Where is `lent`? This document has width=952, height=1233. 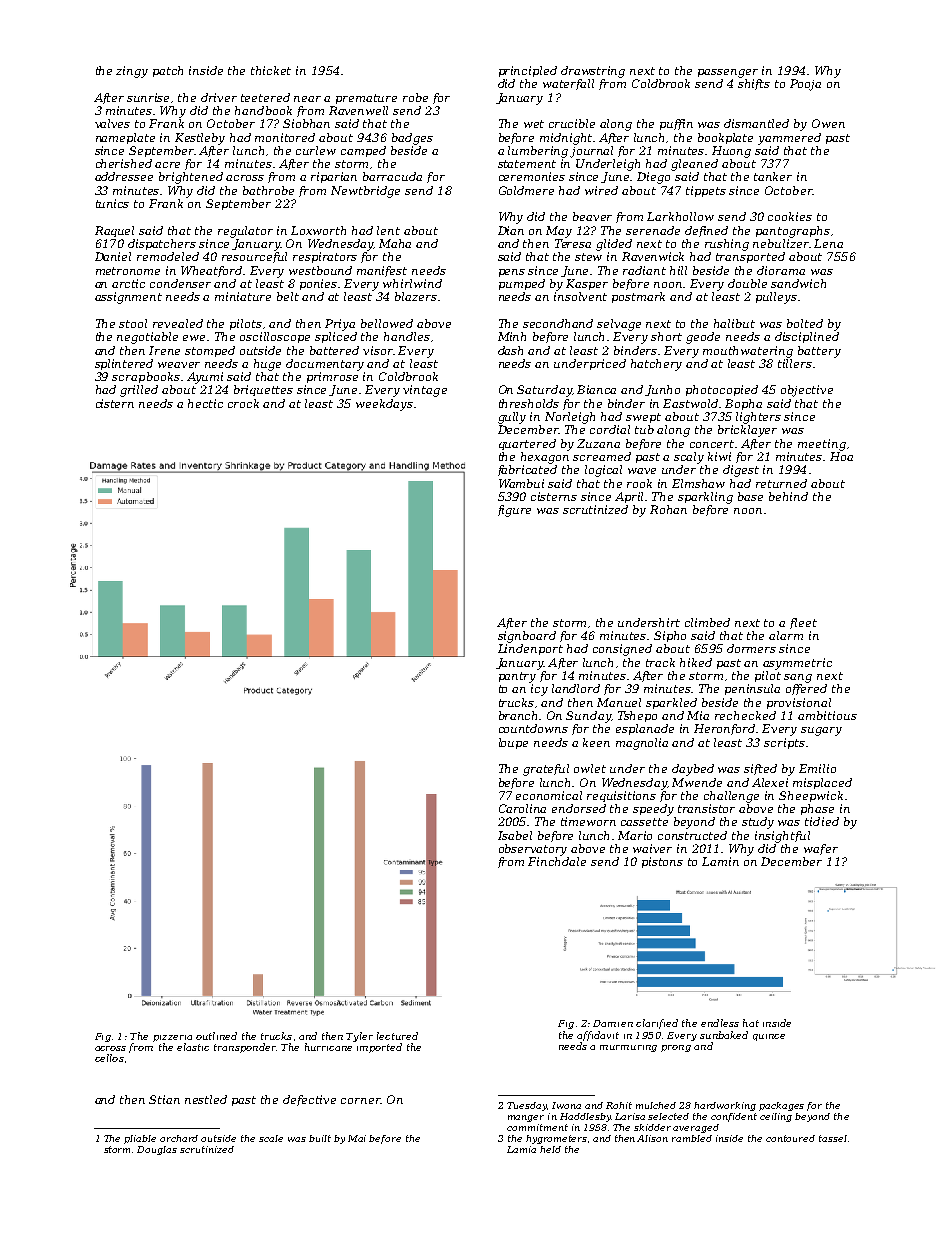 lent is located at coordinates (388, 230).
